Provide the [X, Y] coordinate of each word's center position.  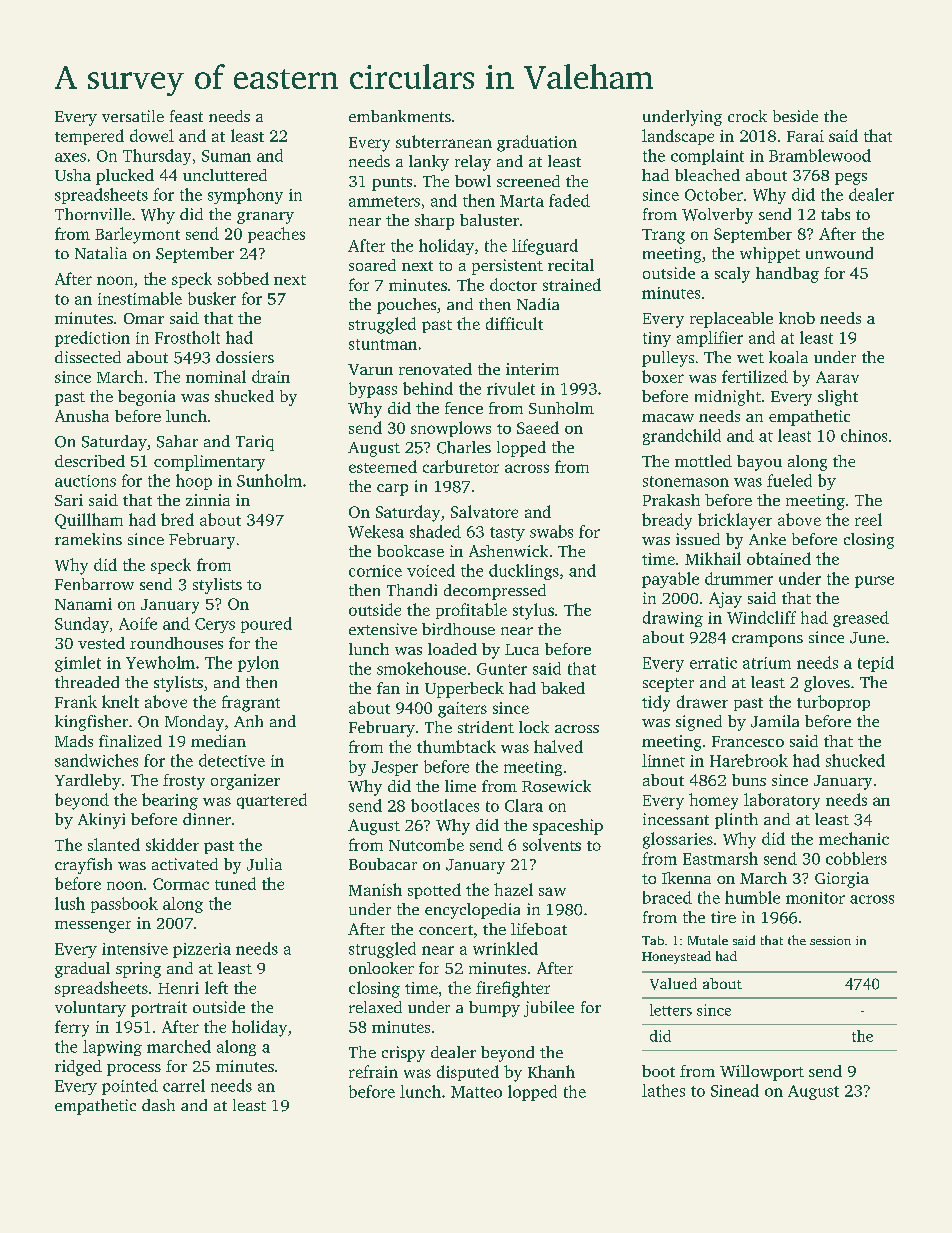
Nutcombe [426, 844]
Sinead [735, 1090]
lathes [663, 1090]
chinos [864, 435]
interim [532, 369]
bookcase [410, 551]
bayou [759, 463]
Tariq [255, 443]
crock [747, 116]
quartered [272, 801]
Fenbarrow [94, 584]
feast [186, 116]
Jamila [775, 721]
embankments [400, 116]
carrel [184, 1085]
